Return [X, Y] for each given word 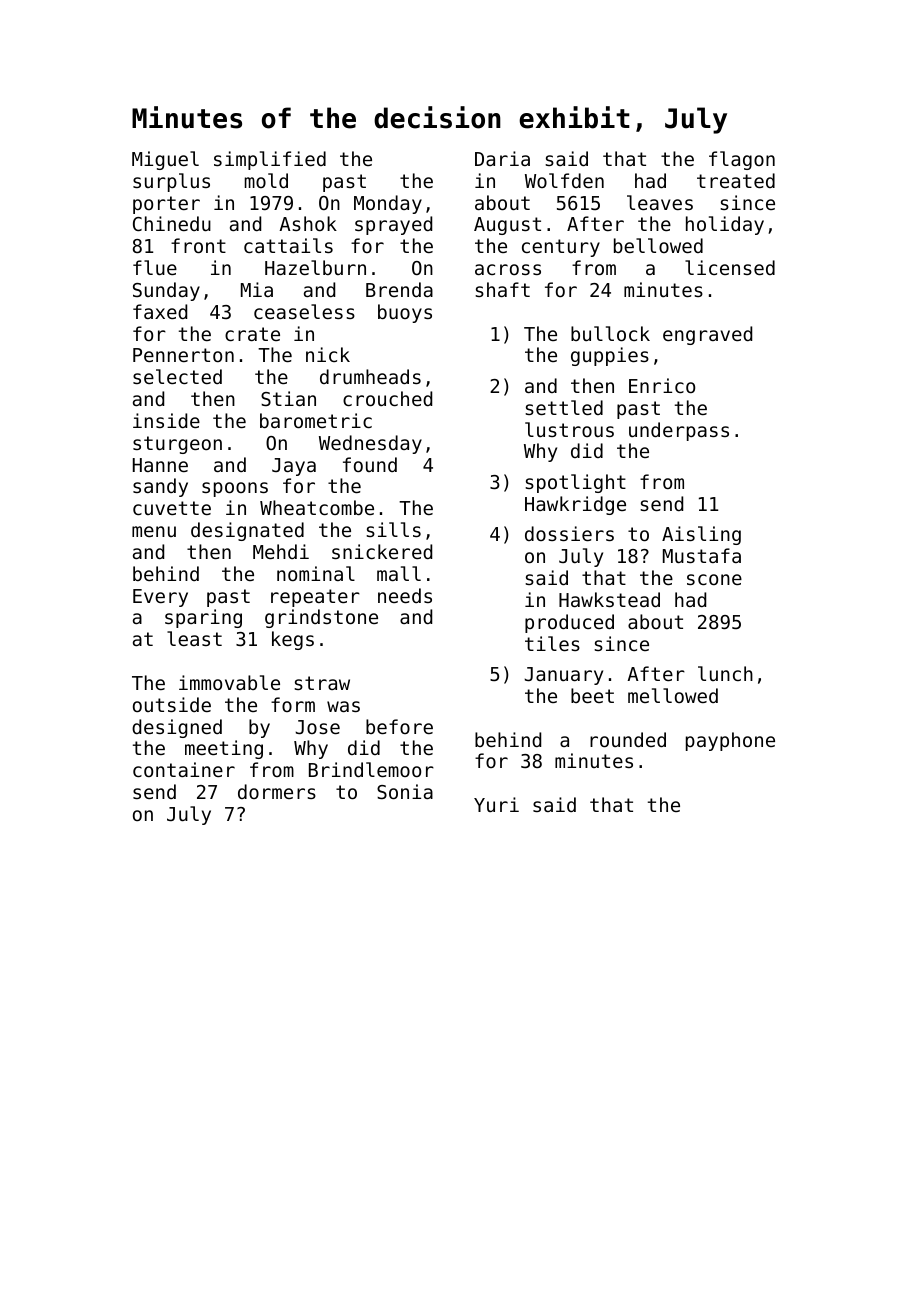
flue [155, 267]
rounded [628, 739]
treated [736, 180]
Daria [502, 158]
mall [399, 573]
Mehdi [281, 551]
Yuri [496, 804]
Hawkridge [575, 505]
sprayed [393, 225]
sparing [203, 618]
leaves [660, 202]
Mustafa [702, 555]
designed [177, 728]
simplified [270, 160]
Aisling [701, 535]
